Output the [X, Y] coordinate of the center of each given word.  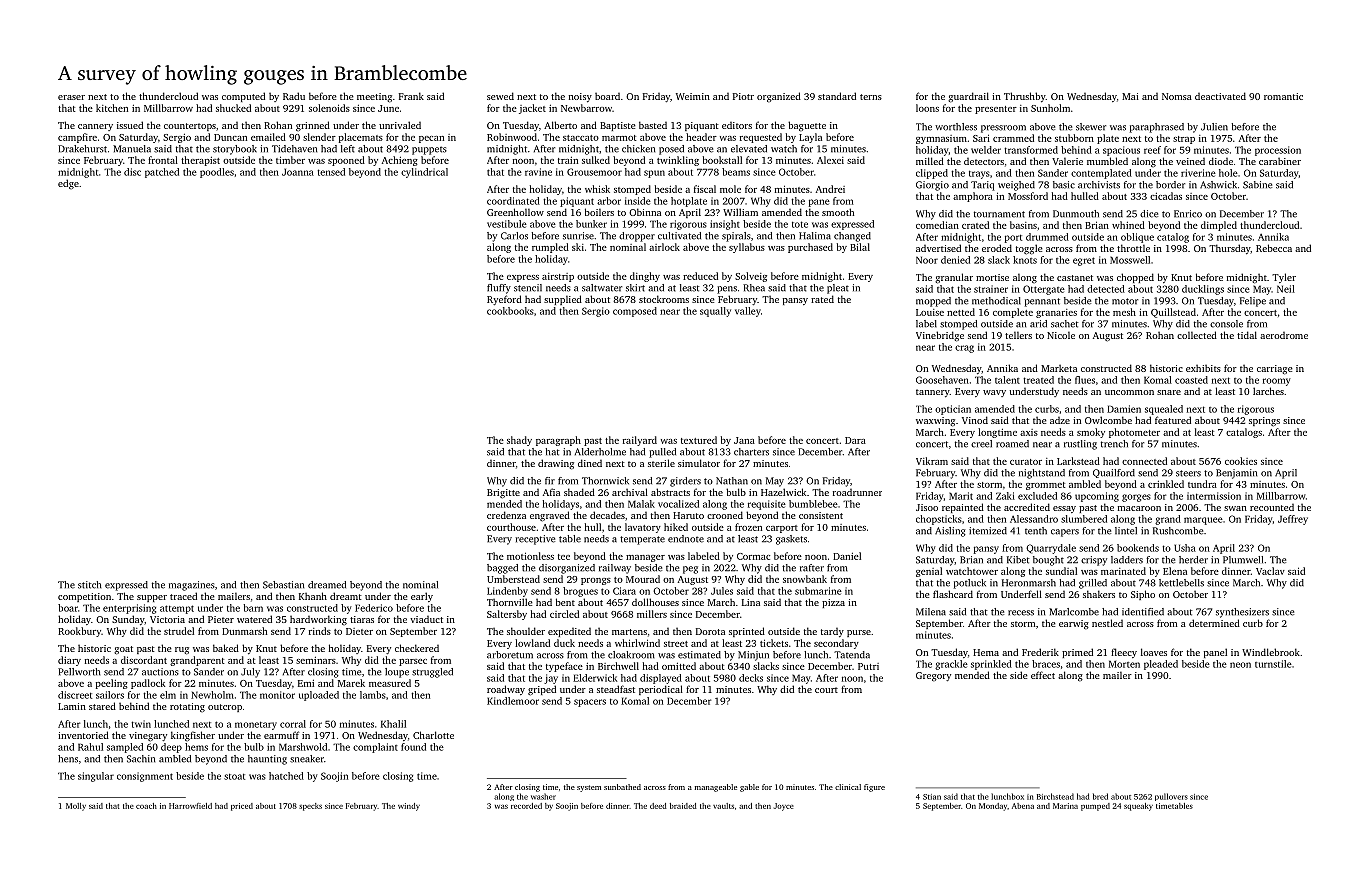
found [413, 747]
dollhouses [655, 602]
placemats [361, 138]
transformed [1031, 150]
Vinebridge [940, 336]
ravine [538, 172]
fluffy [499, 289]
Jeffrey [1293, 520]
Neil [1286, 289]
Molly [76, 807]
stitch [90, 585]
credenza [506, 515]
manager [645, 558]
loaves [1154, 652]
